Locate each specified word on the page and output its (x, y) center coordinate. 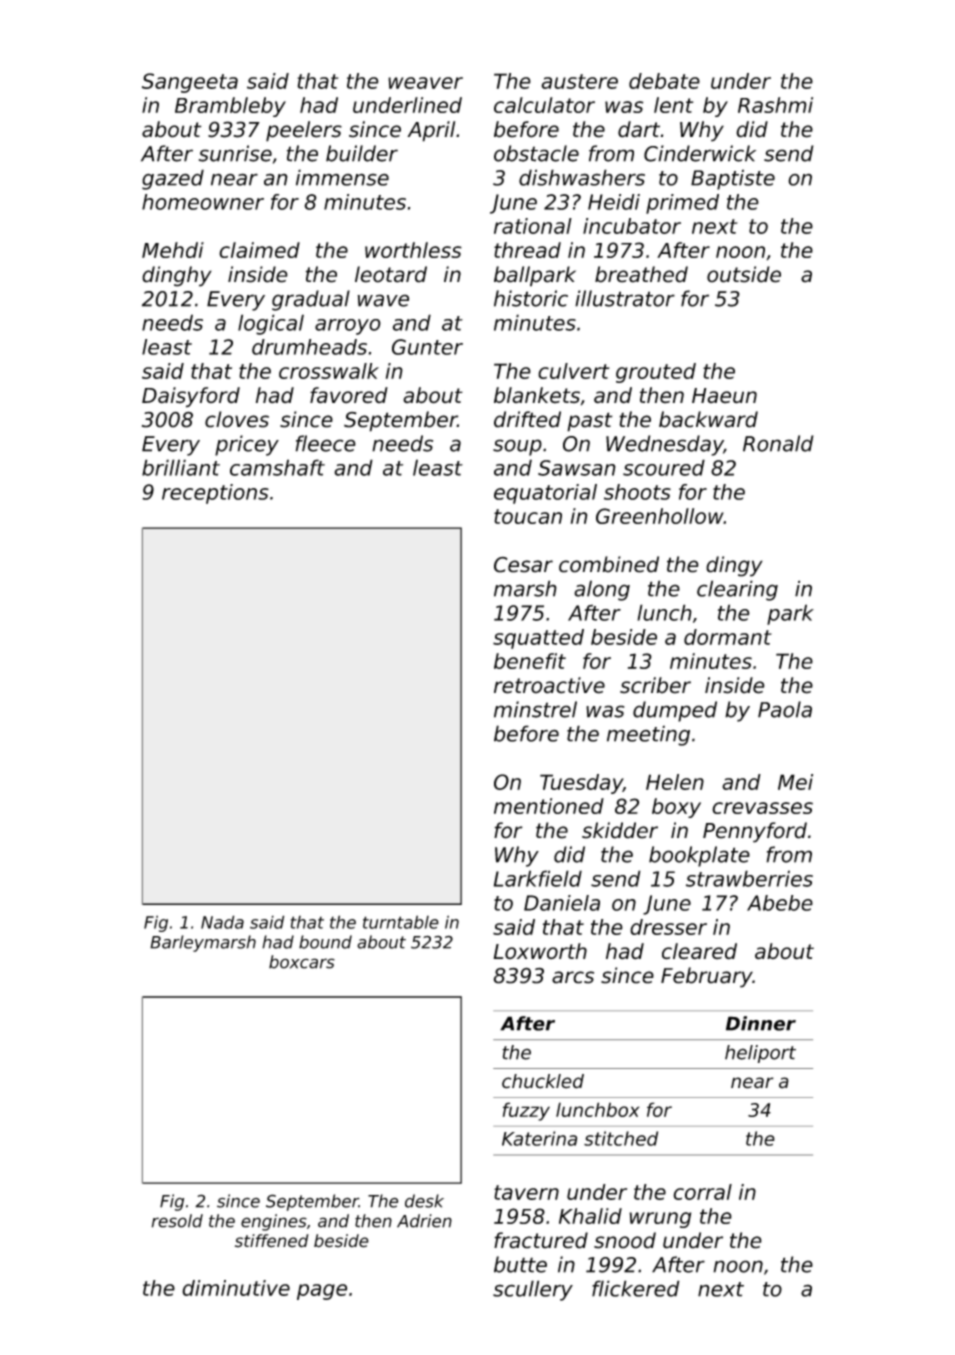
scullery (533, 1290)
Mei (795, 782)
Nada (222, 922)
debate (664, 81)
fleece (325, 443)
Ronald (778, 443)
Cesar (523, 565)
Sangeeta (190, 83)
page (322, 1292)
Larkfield (538, 878)
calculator (544, 105)
